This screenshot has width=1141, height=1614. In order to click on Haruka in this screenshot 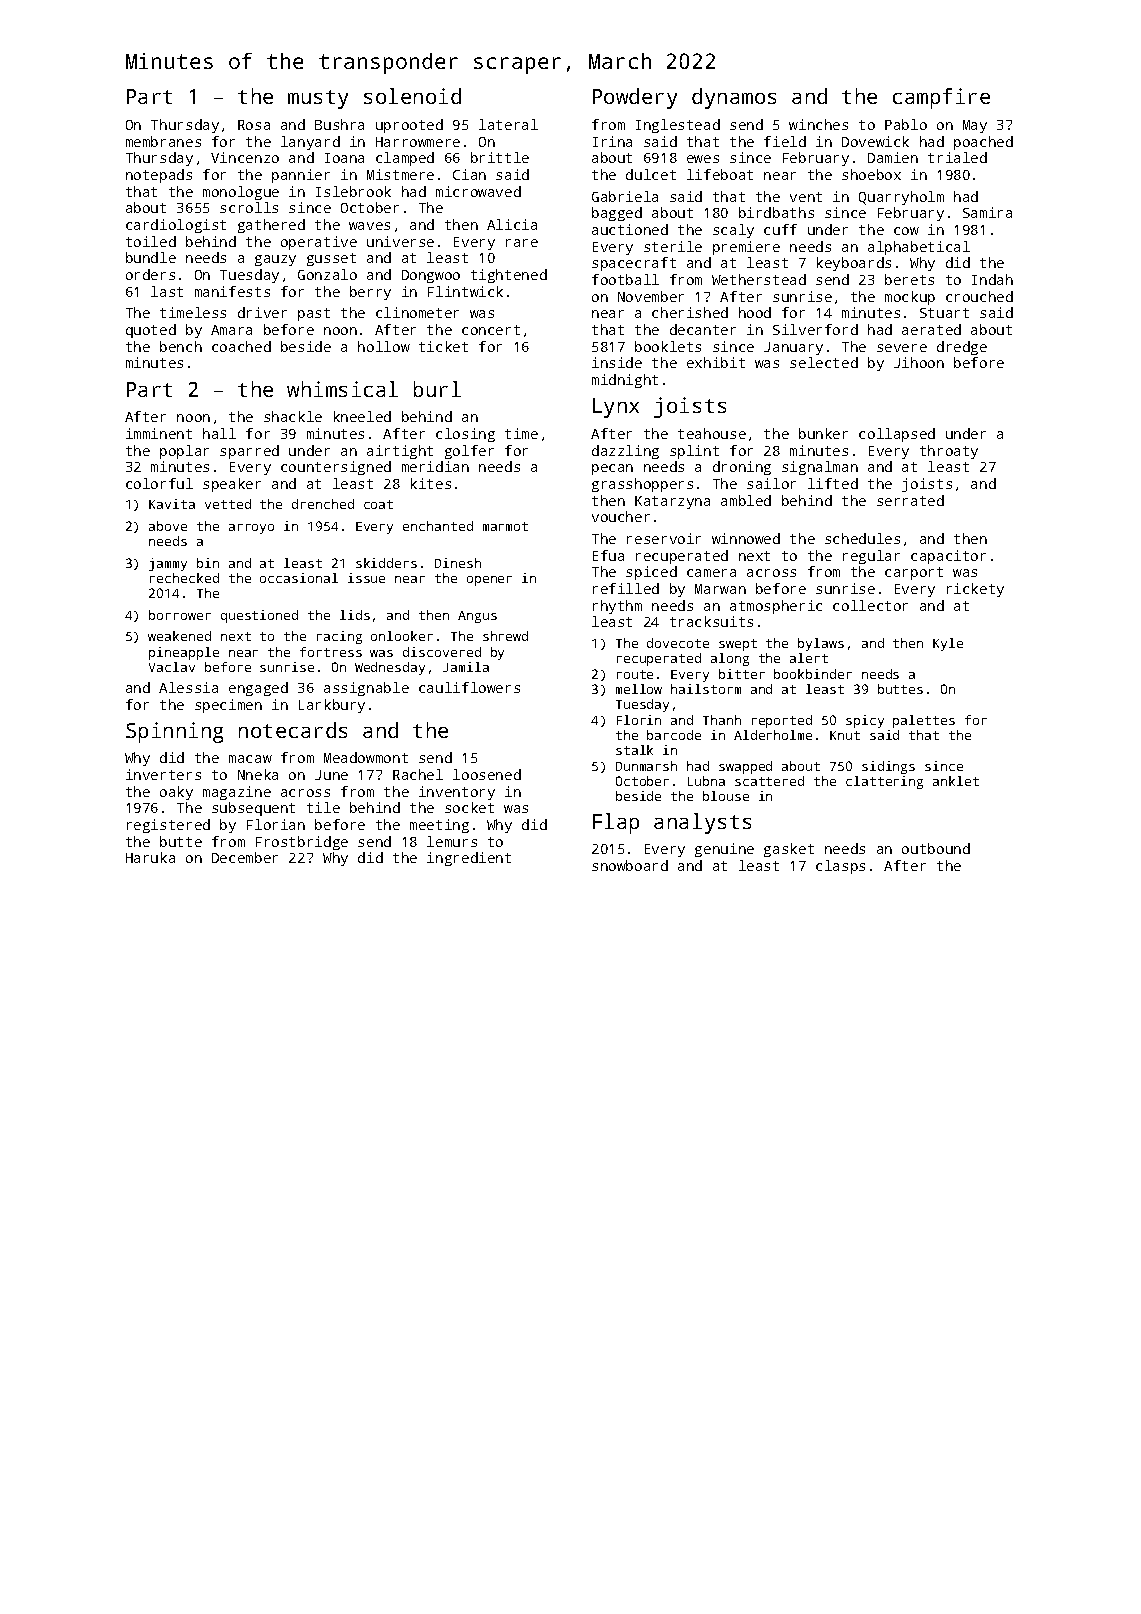, I will do `click(150, 857)`.
